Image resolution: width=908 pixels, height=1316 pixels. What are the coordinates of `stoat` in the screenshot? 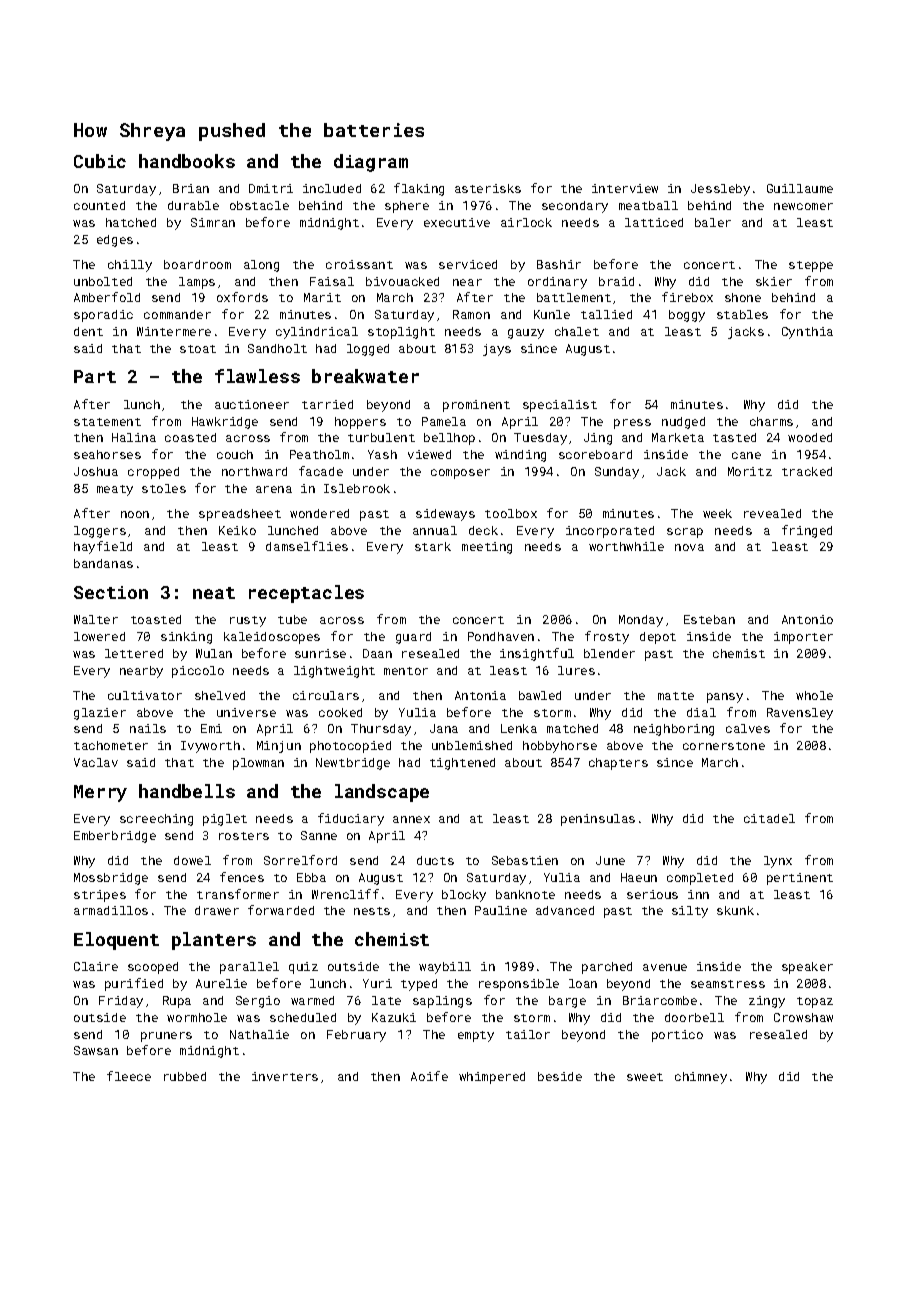 It's located at (198, 349).
